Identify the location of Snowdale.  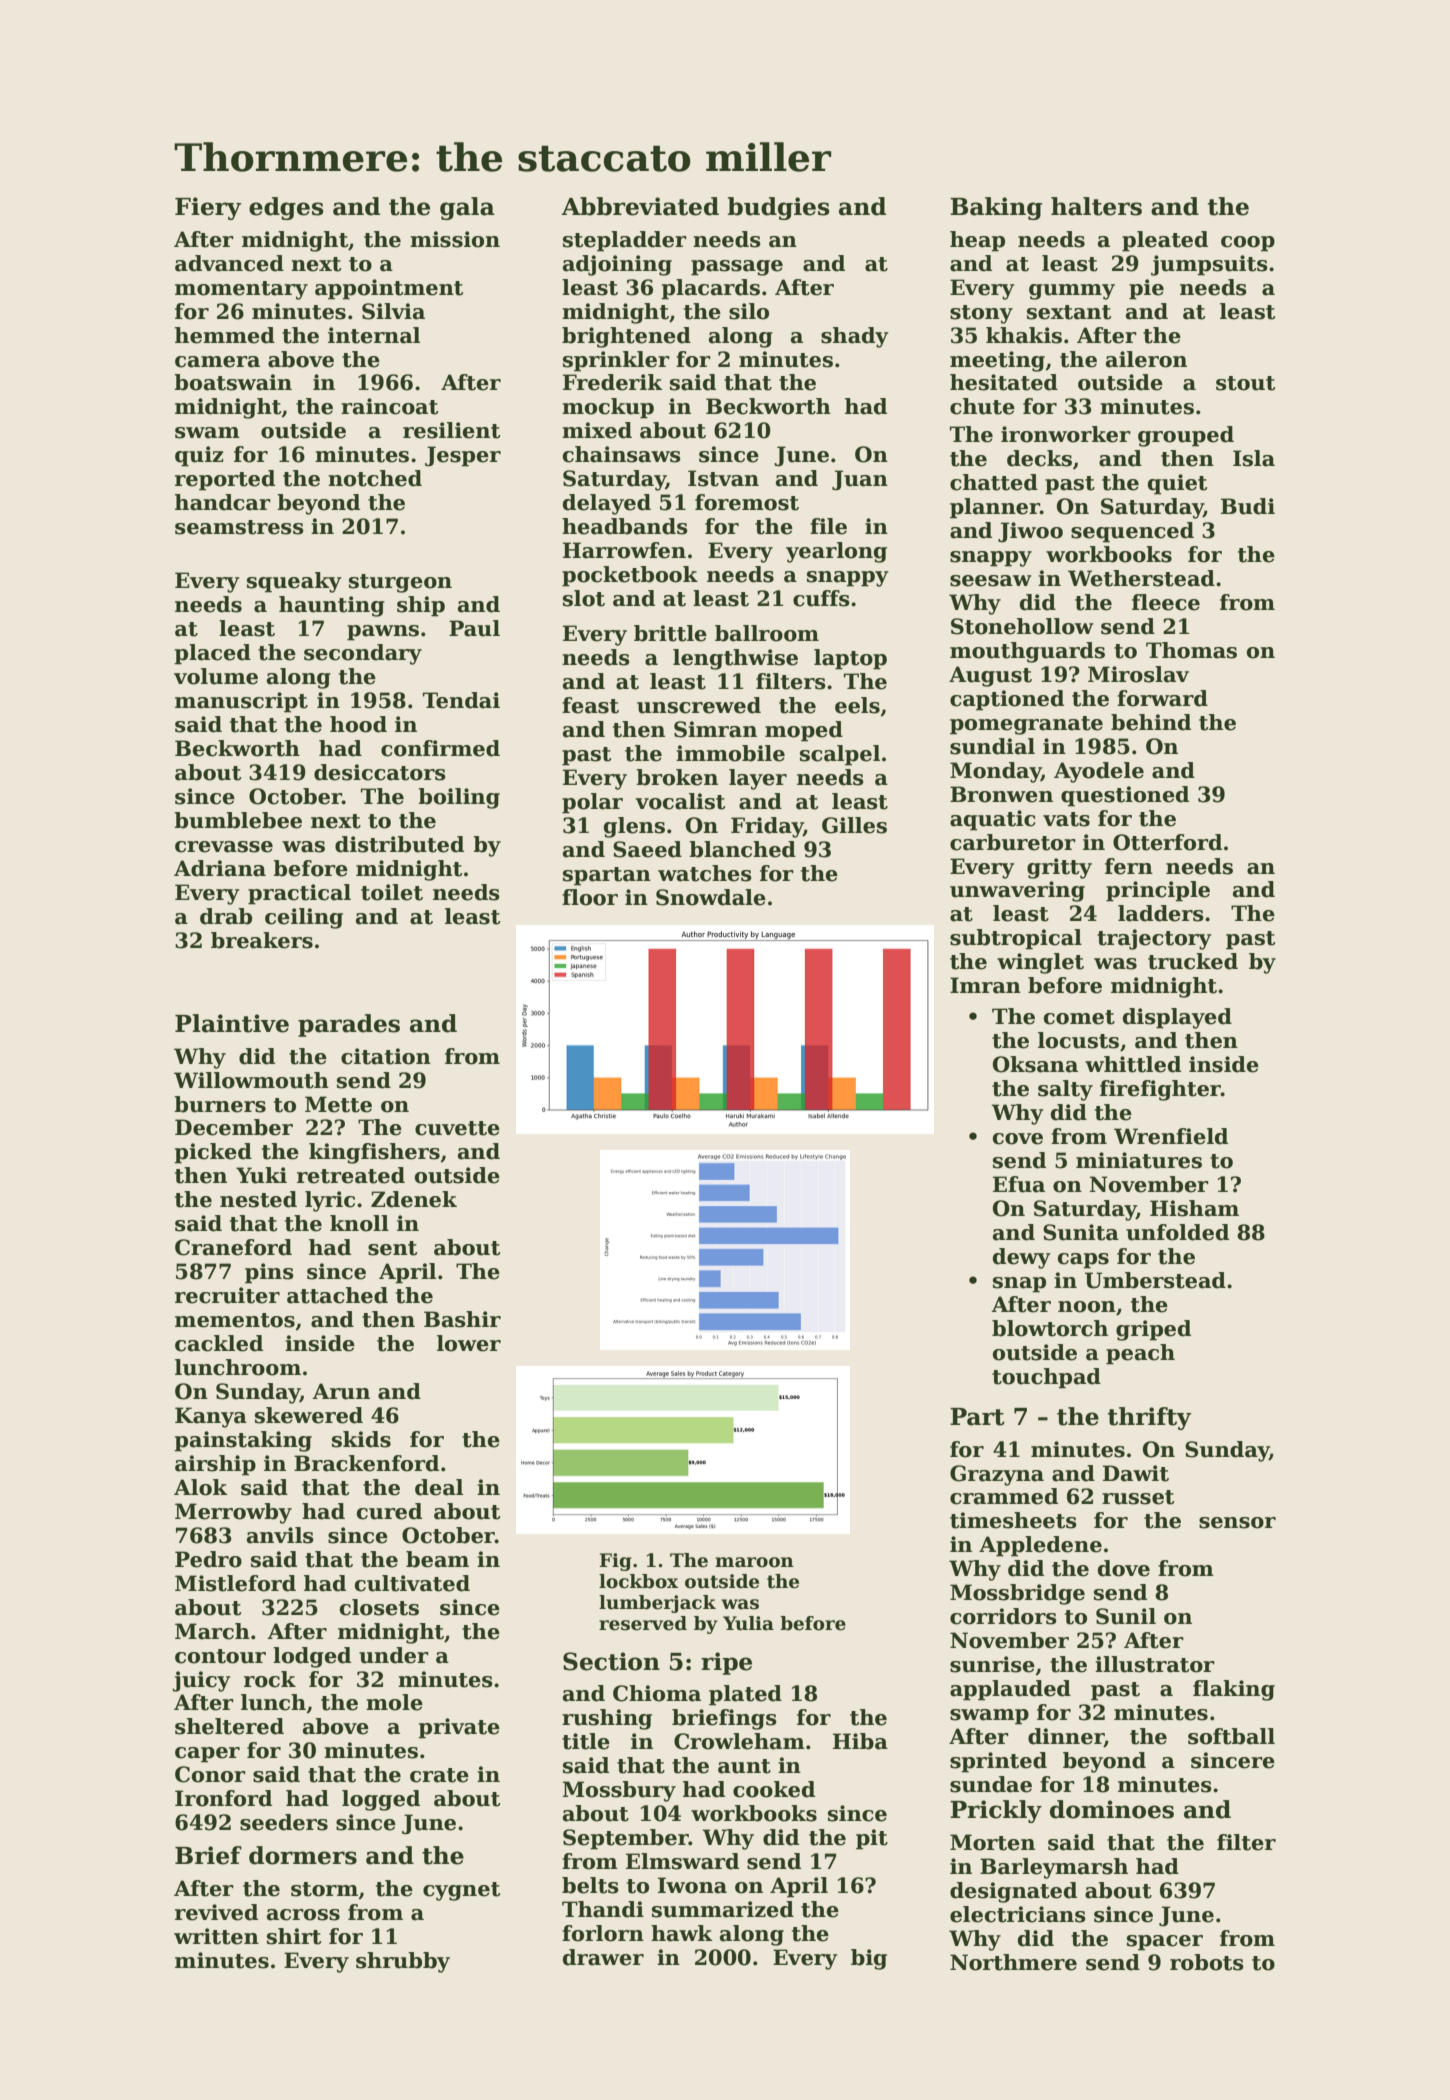
(711, 897).
